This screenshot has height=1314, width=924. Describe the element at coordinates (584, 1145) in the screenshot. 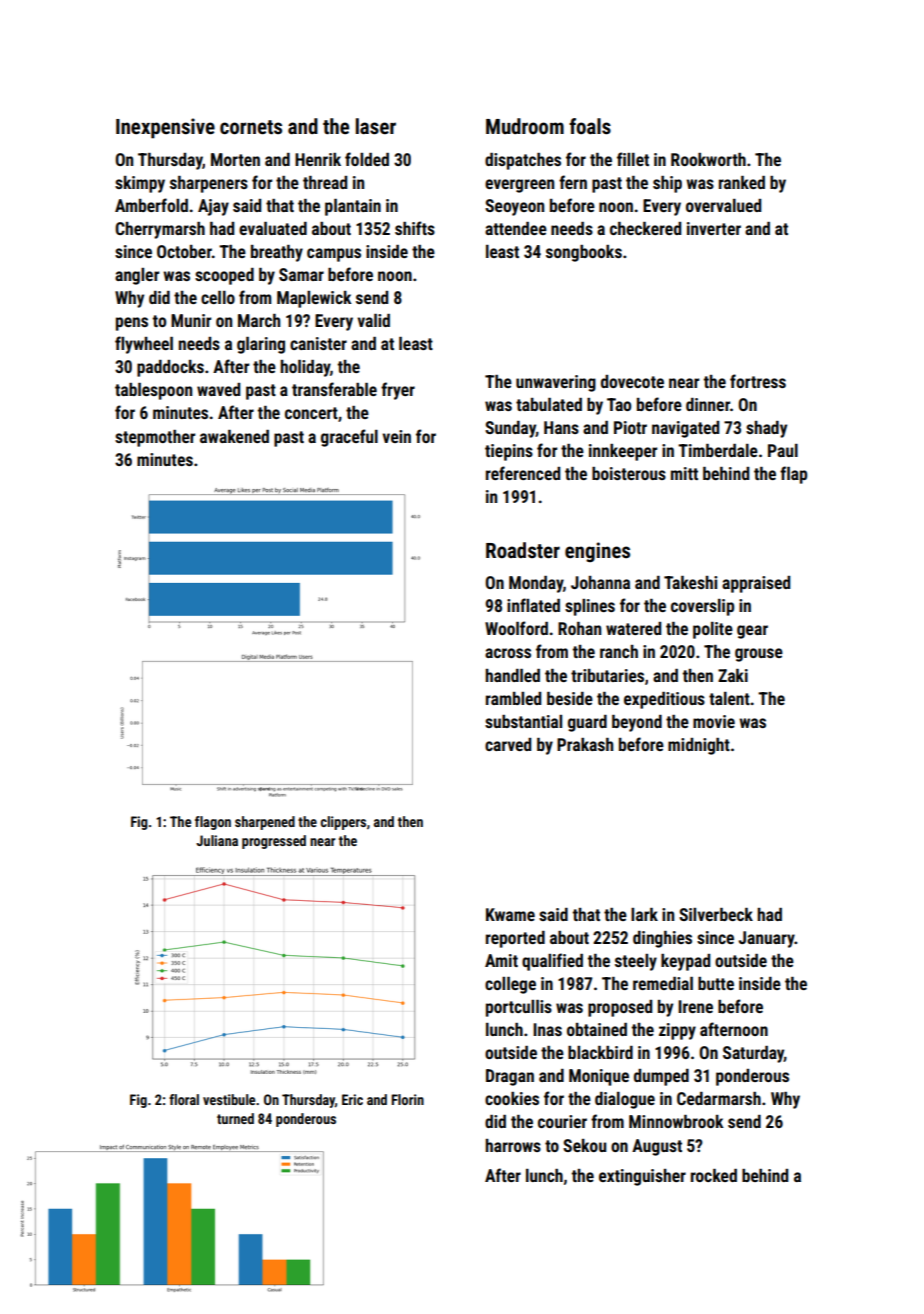

I see `Sekou` at that location.
